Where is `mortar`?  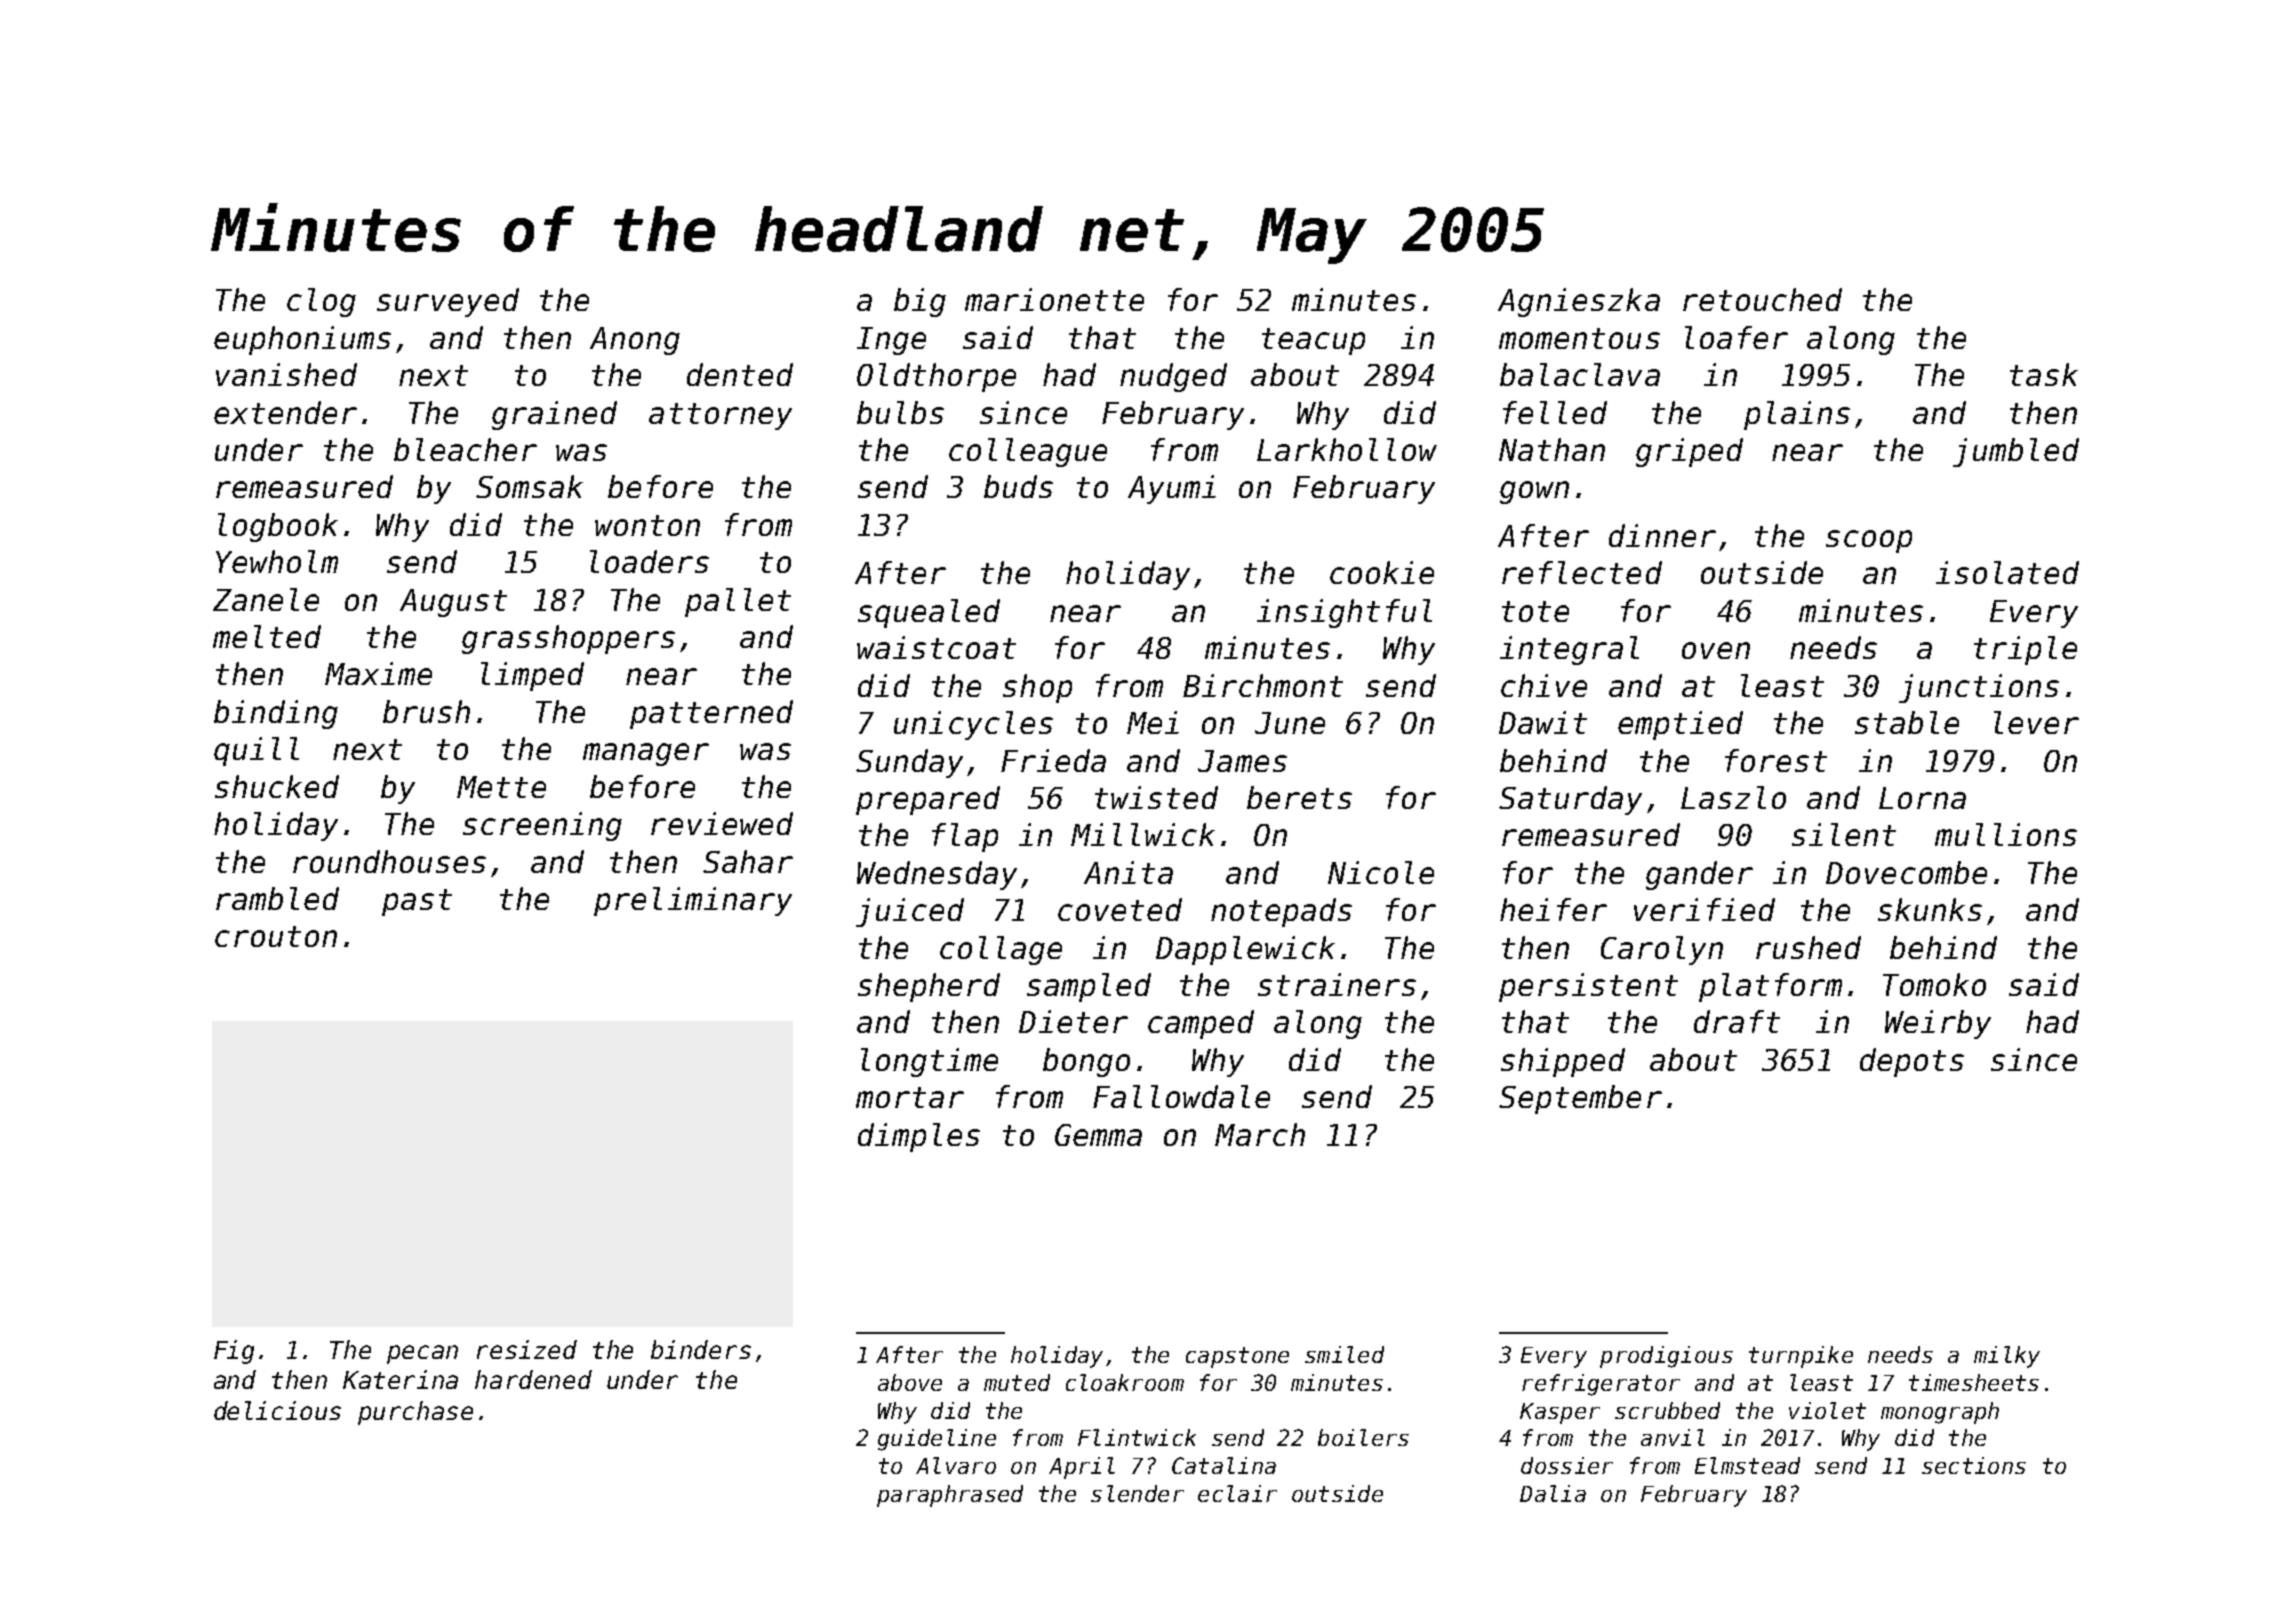
mortar is located at coordinates (910, 1097).
